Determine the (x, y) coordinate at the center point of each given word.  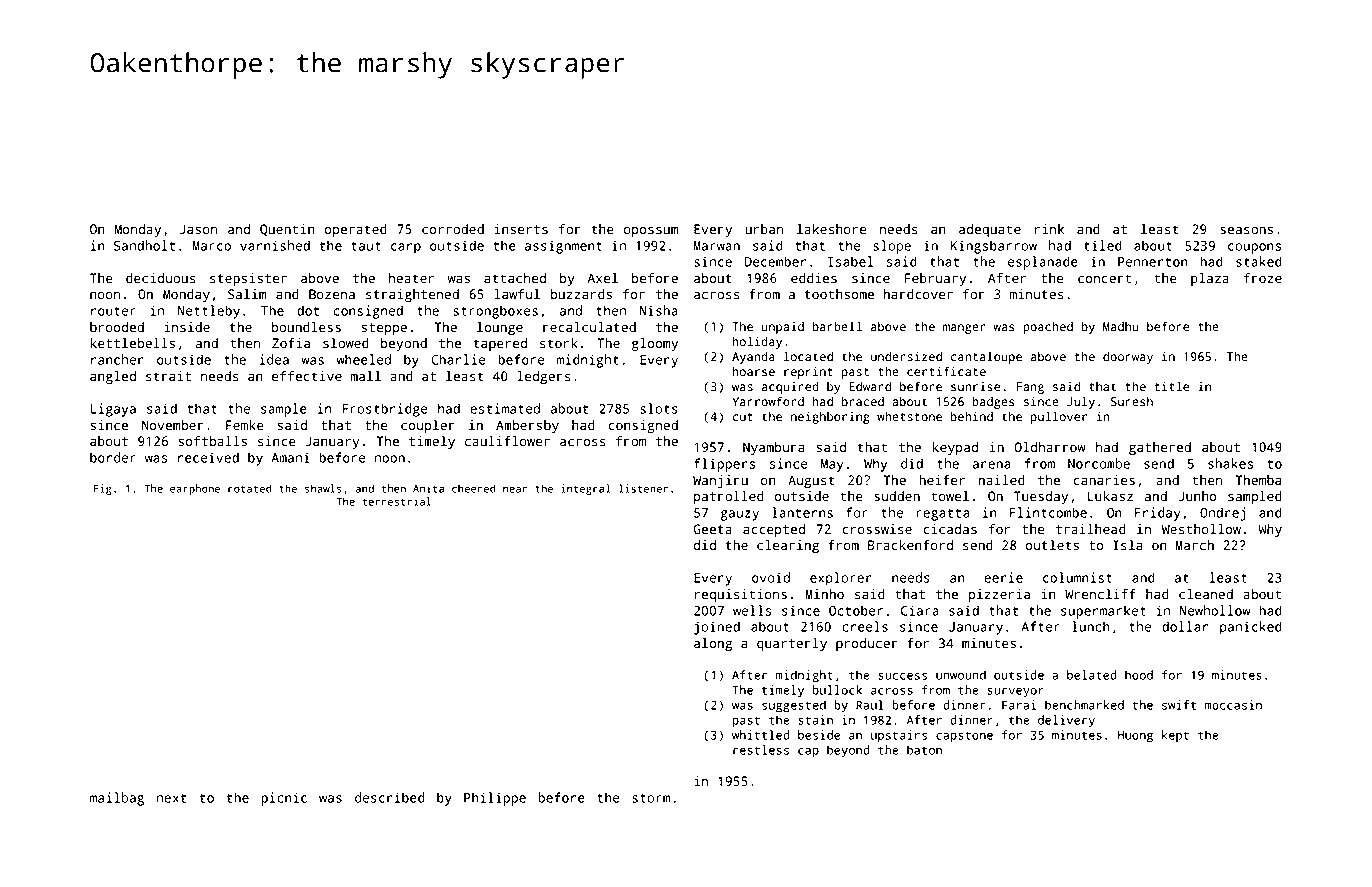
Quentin (287, 230)
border (113, 457)
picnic (284, 799)
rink (1049, 229)
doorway (1128, 357)
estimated (505, 408)
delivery (1066, 721)
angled (113, 377)
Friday (1158, 514)
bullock (837, 690)
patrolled (729, 497)
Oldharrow (1050, 447)
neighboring (830, 417)
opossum (651, 231)
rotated (250, 488)
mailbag (117, 799)
